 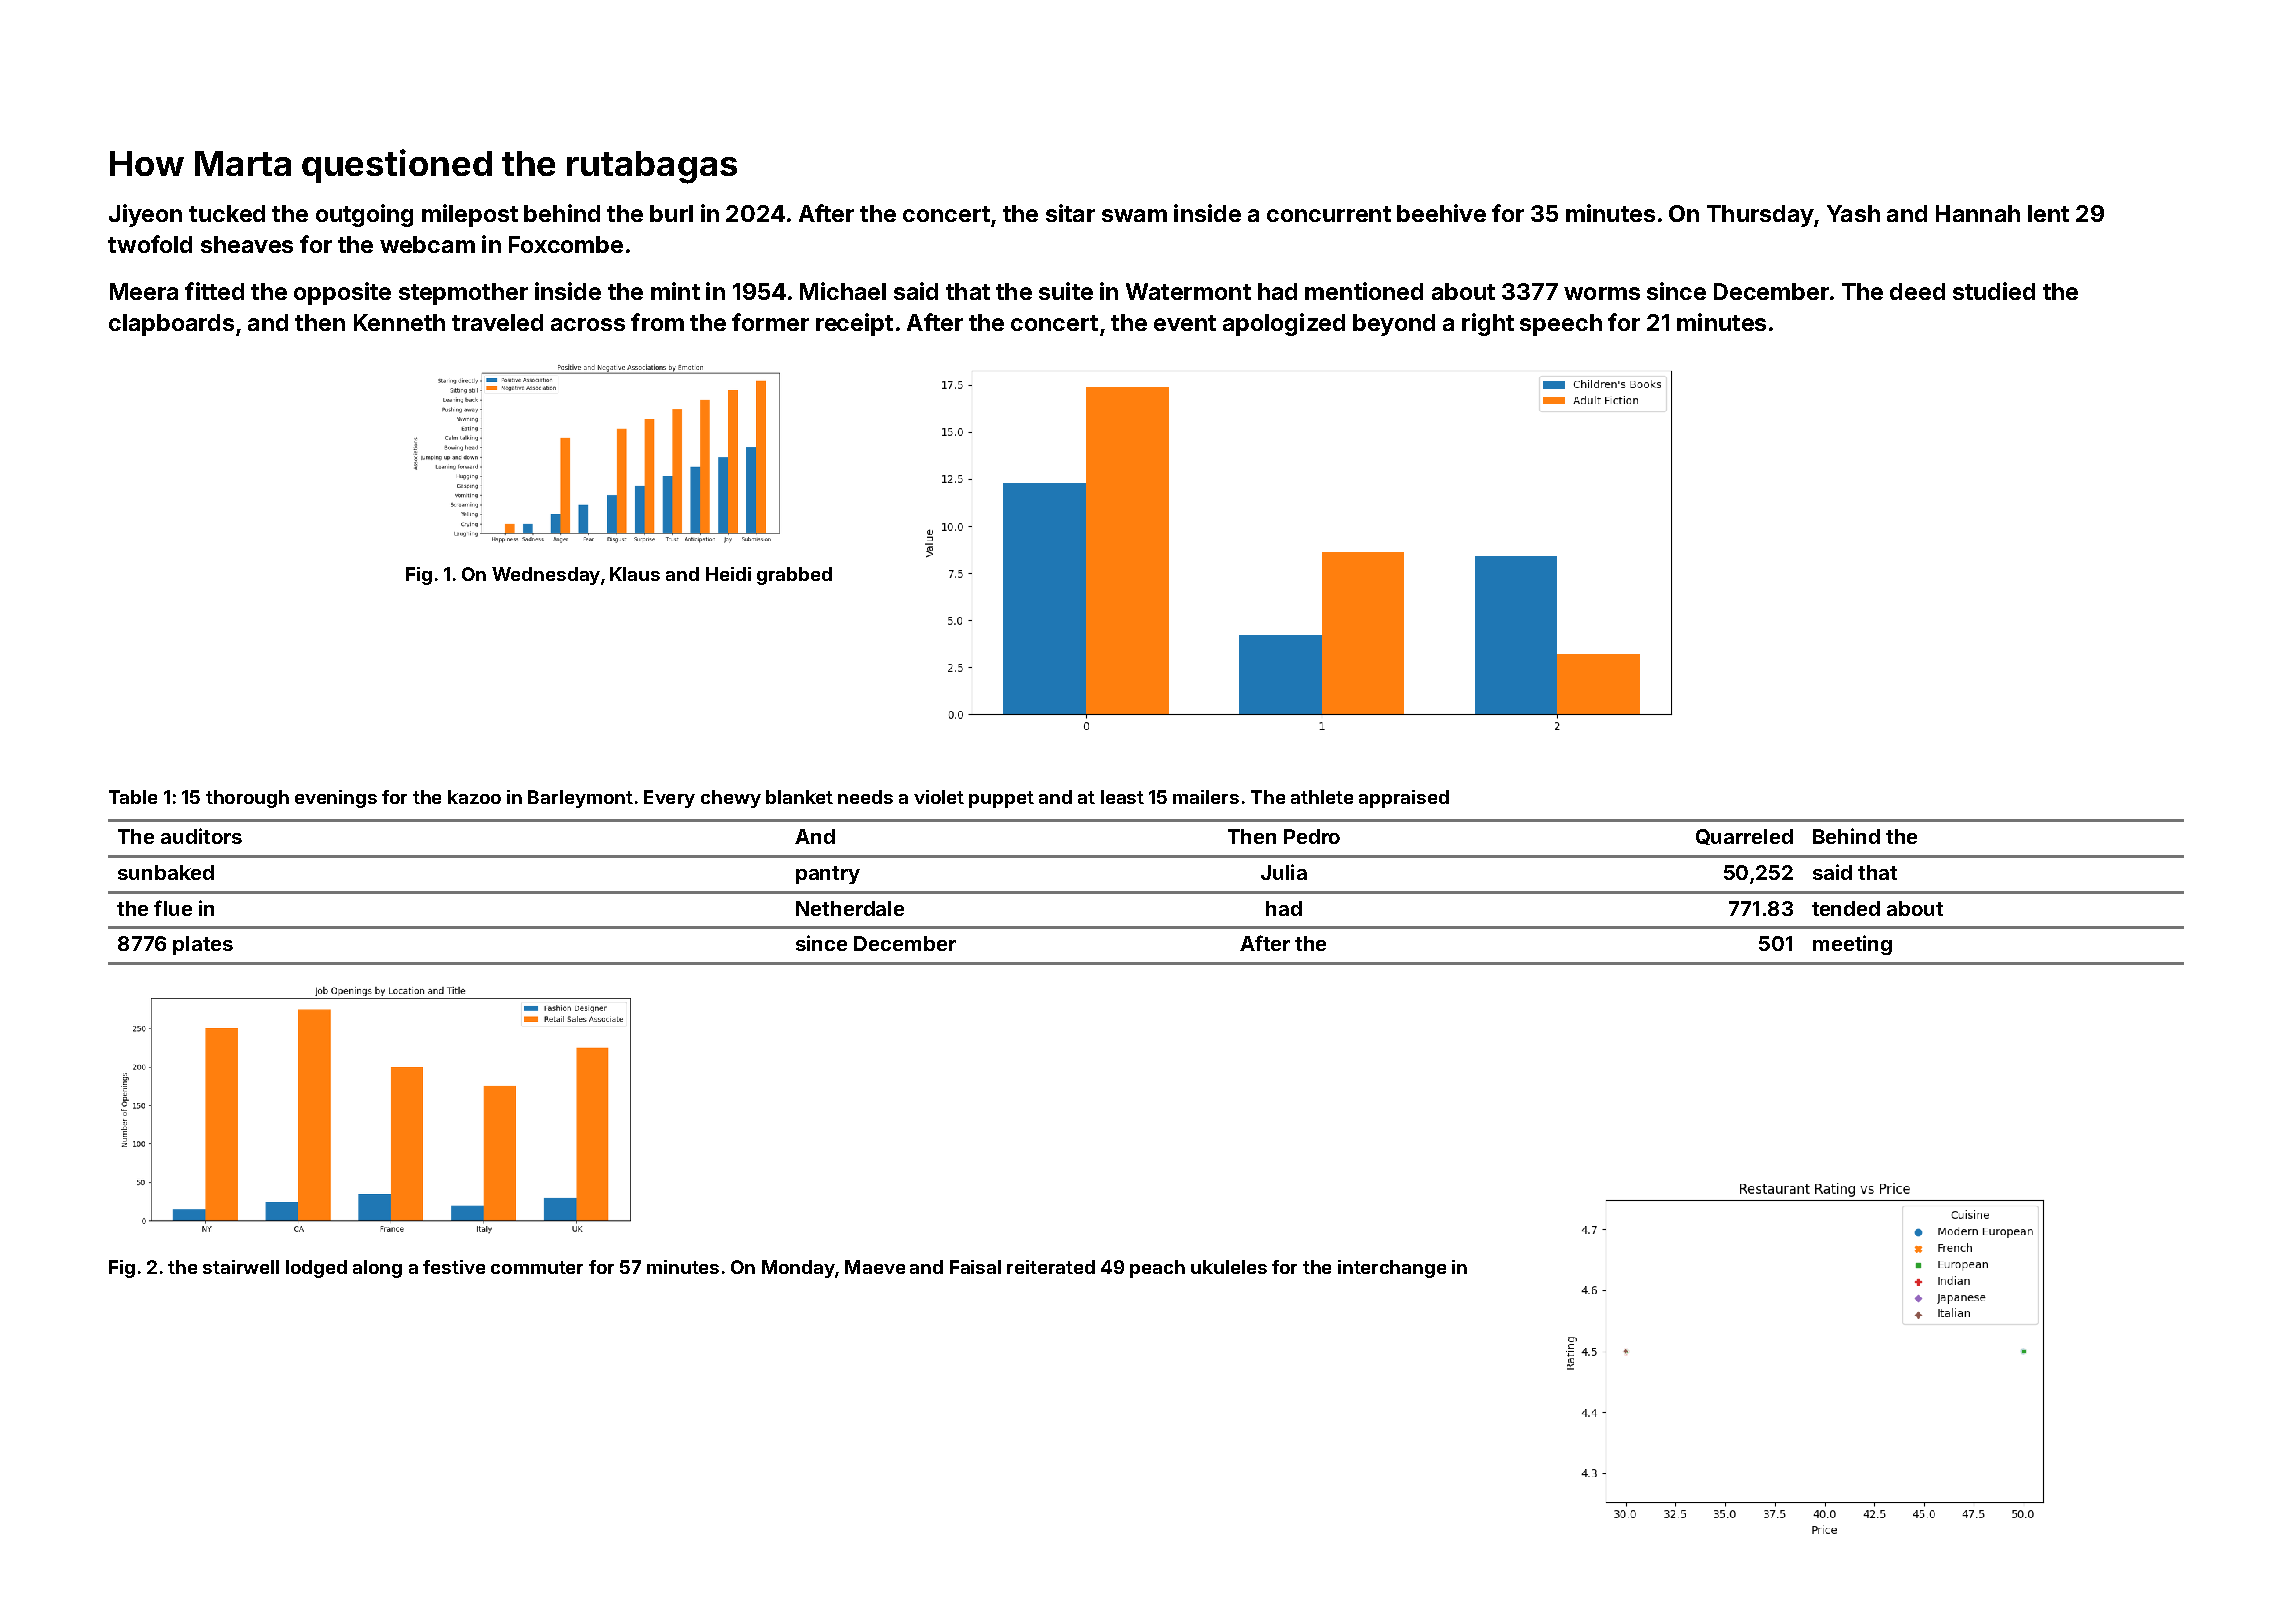 What do you see at coordinates (454, 1267) in the page?
I see `festive` at bounding box center [454, 1267].
